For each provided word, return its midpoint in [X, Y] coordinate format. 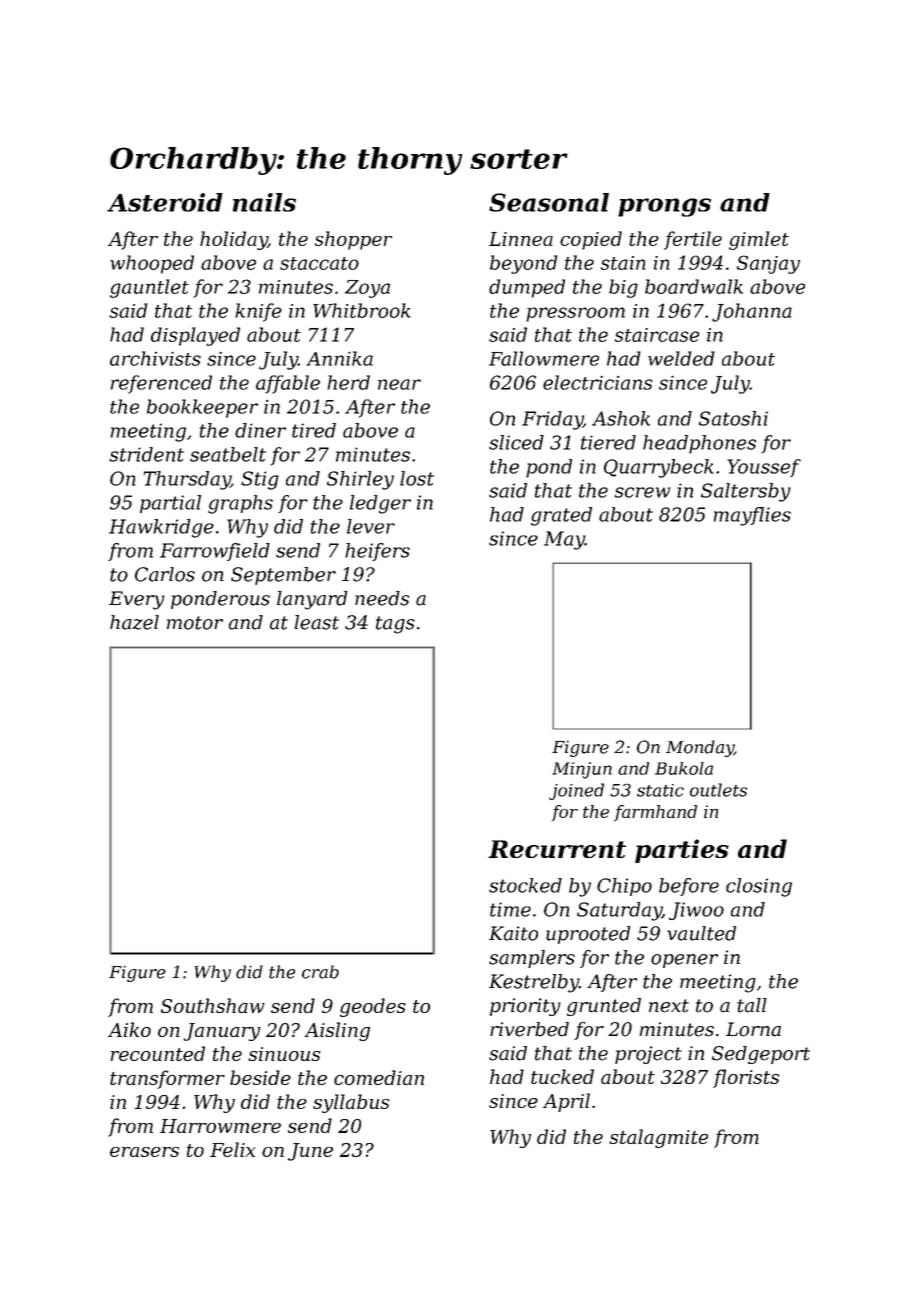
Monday [700, 748]
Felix [233, 1149]
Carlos [165, 574]
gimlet [759, 240]
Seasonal [549, 202]
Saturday [619, 911]
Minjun [582, 770]
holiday [234, 240]
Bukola [684, 768]
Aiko [129, 1029]
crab [320, 972]
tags [395, 625]
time [510, 909]
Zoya [367, 289]
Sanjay [768, 264]
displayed [195, 336]
